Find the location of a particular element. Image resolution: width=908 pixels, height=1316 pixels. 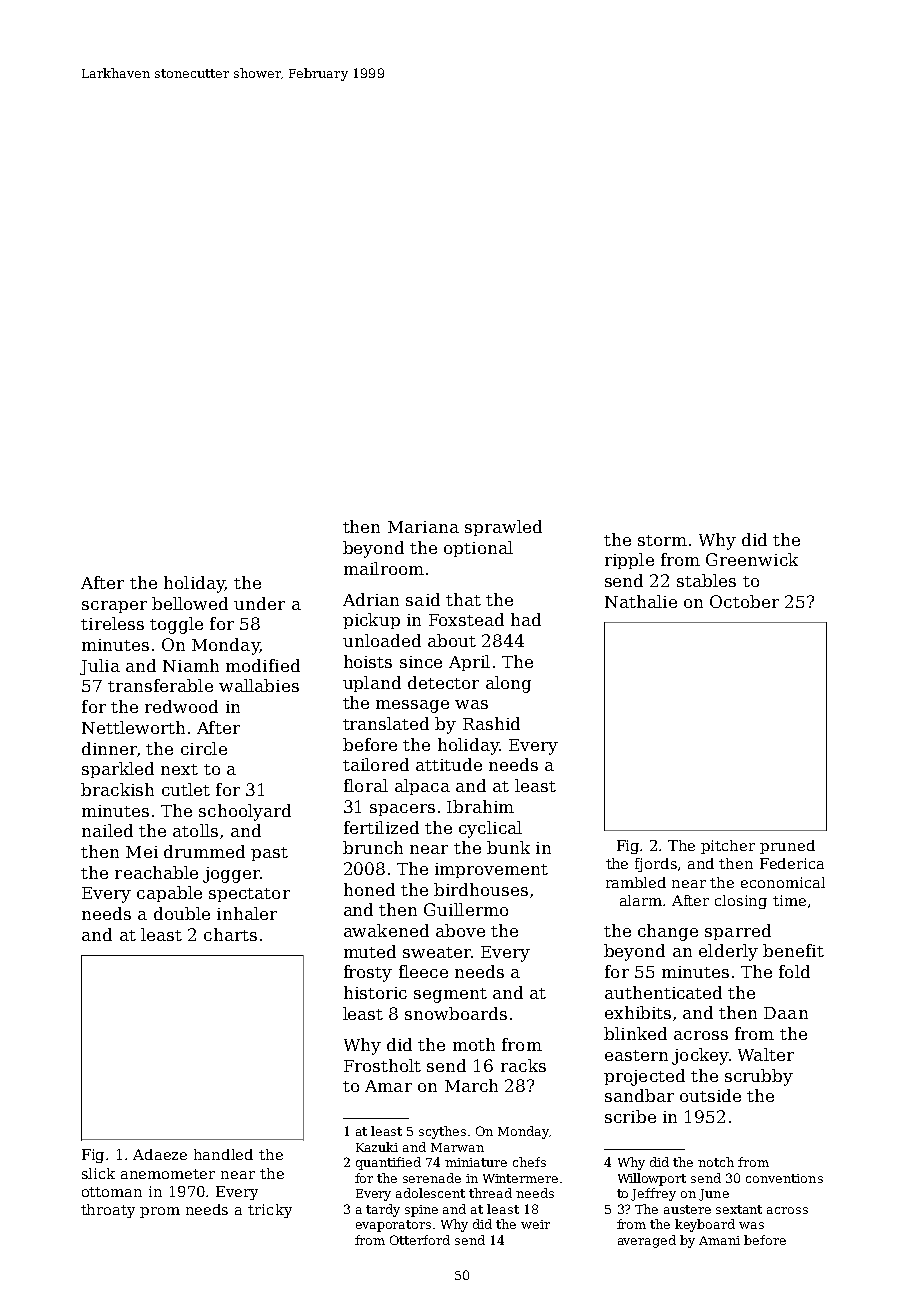

honed is located at coordinates (369, 889).
